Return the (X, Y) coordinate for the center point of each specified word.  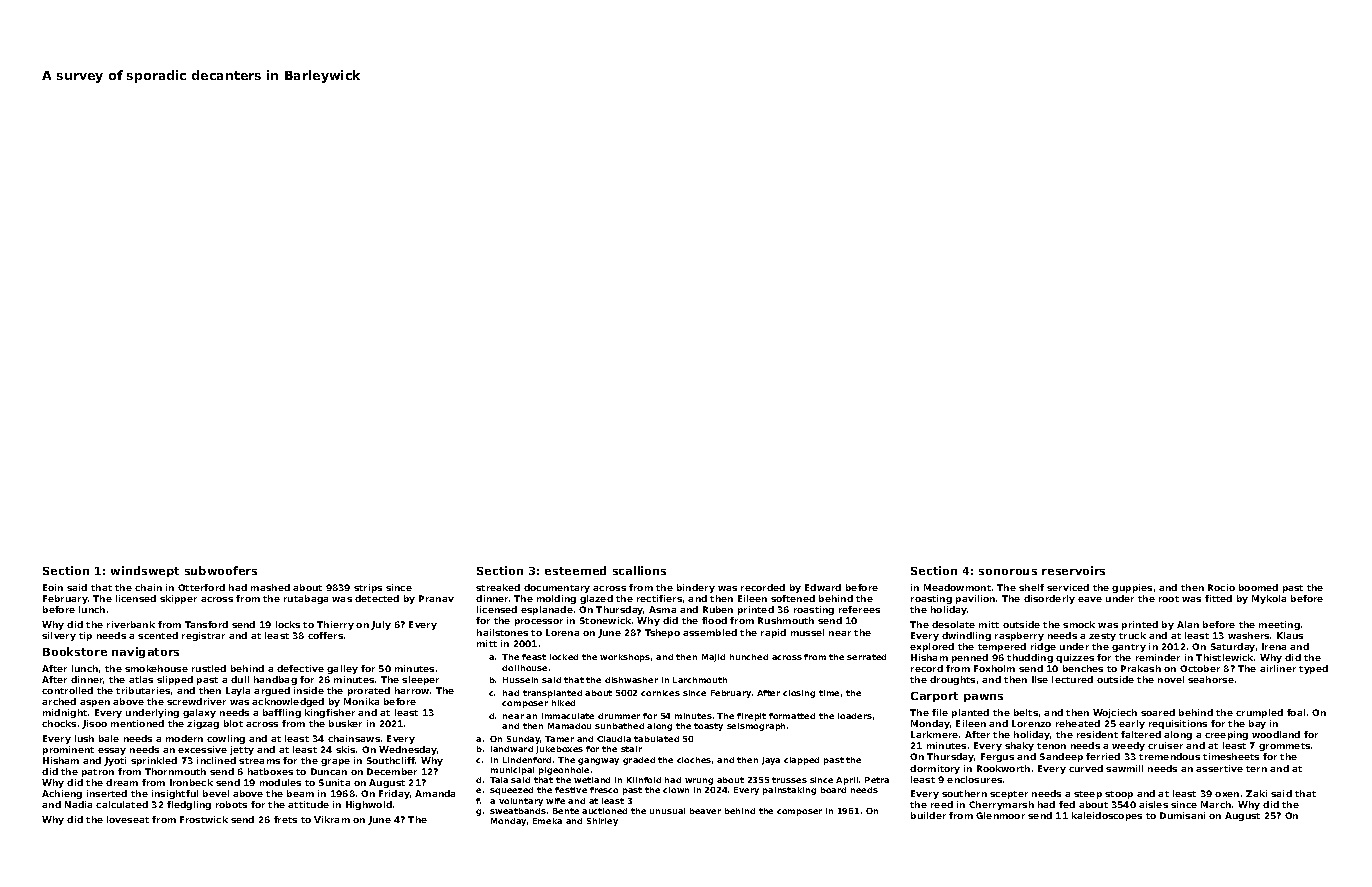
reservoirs (1073, 570)
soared (1158, 712)
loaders (855, 716)
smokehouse (156, 668)
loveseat (128, 819)
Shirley (602, 822)
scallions (639, 570)
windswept (145, 571)
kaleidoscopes (1107, 816)
